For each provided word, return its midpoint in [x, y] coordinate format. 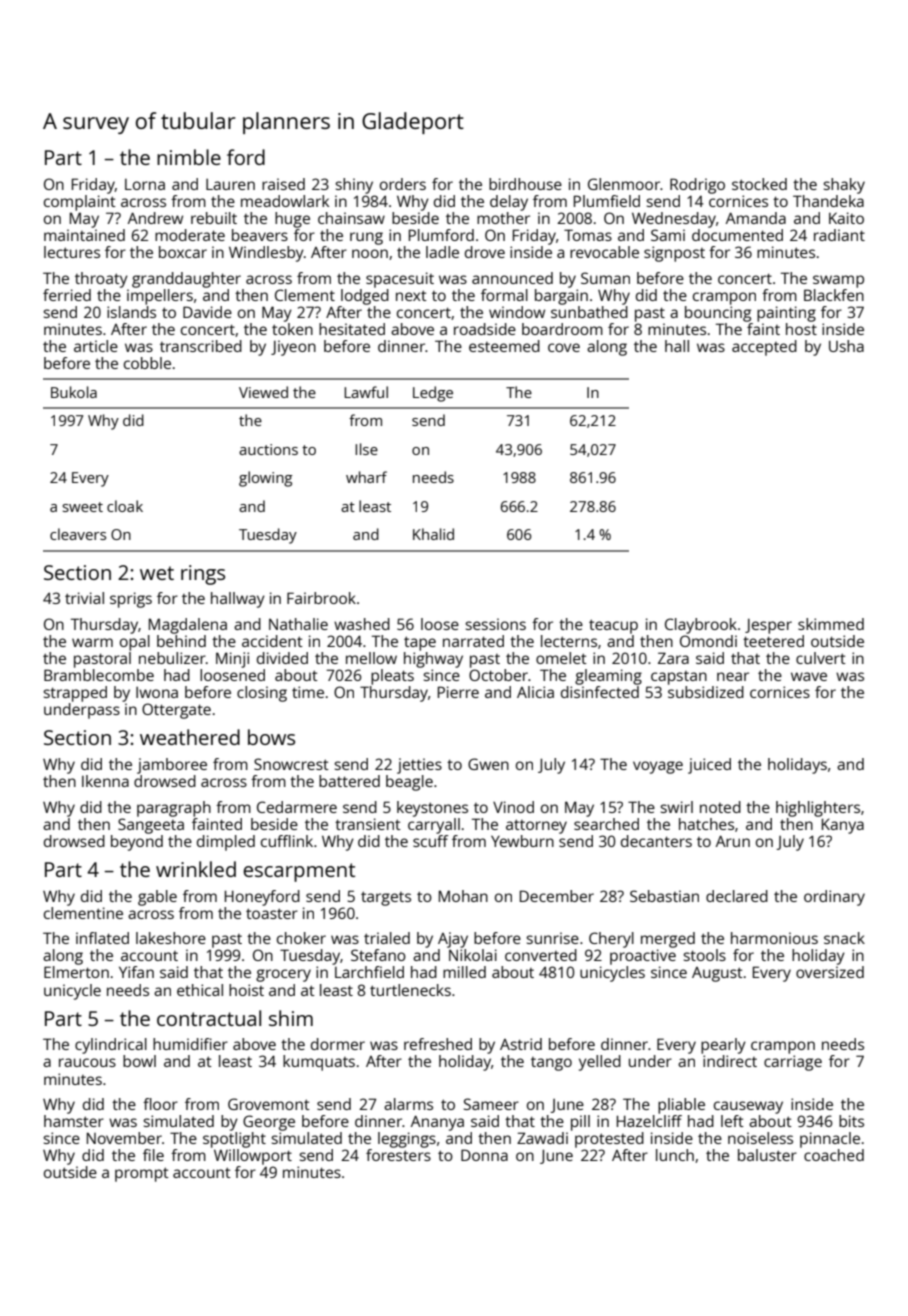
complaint [80, 203]
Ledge [433, 394]
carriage [793, 1063]
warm [92, 642]
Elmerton [76, 972]
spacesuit [400, 280]
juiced [709, 766]
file [153, 1155]
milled [464, 972]
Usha [846, 346]
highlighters [818, 809]
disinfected [600, 692]
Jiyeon [293, 348]
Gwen [488, 764]
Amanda [756, 218]
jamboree [172, 766]
